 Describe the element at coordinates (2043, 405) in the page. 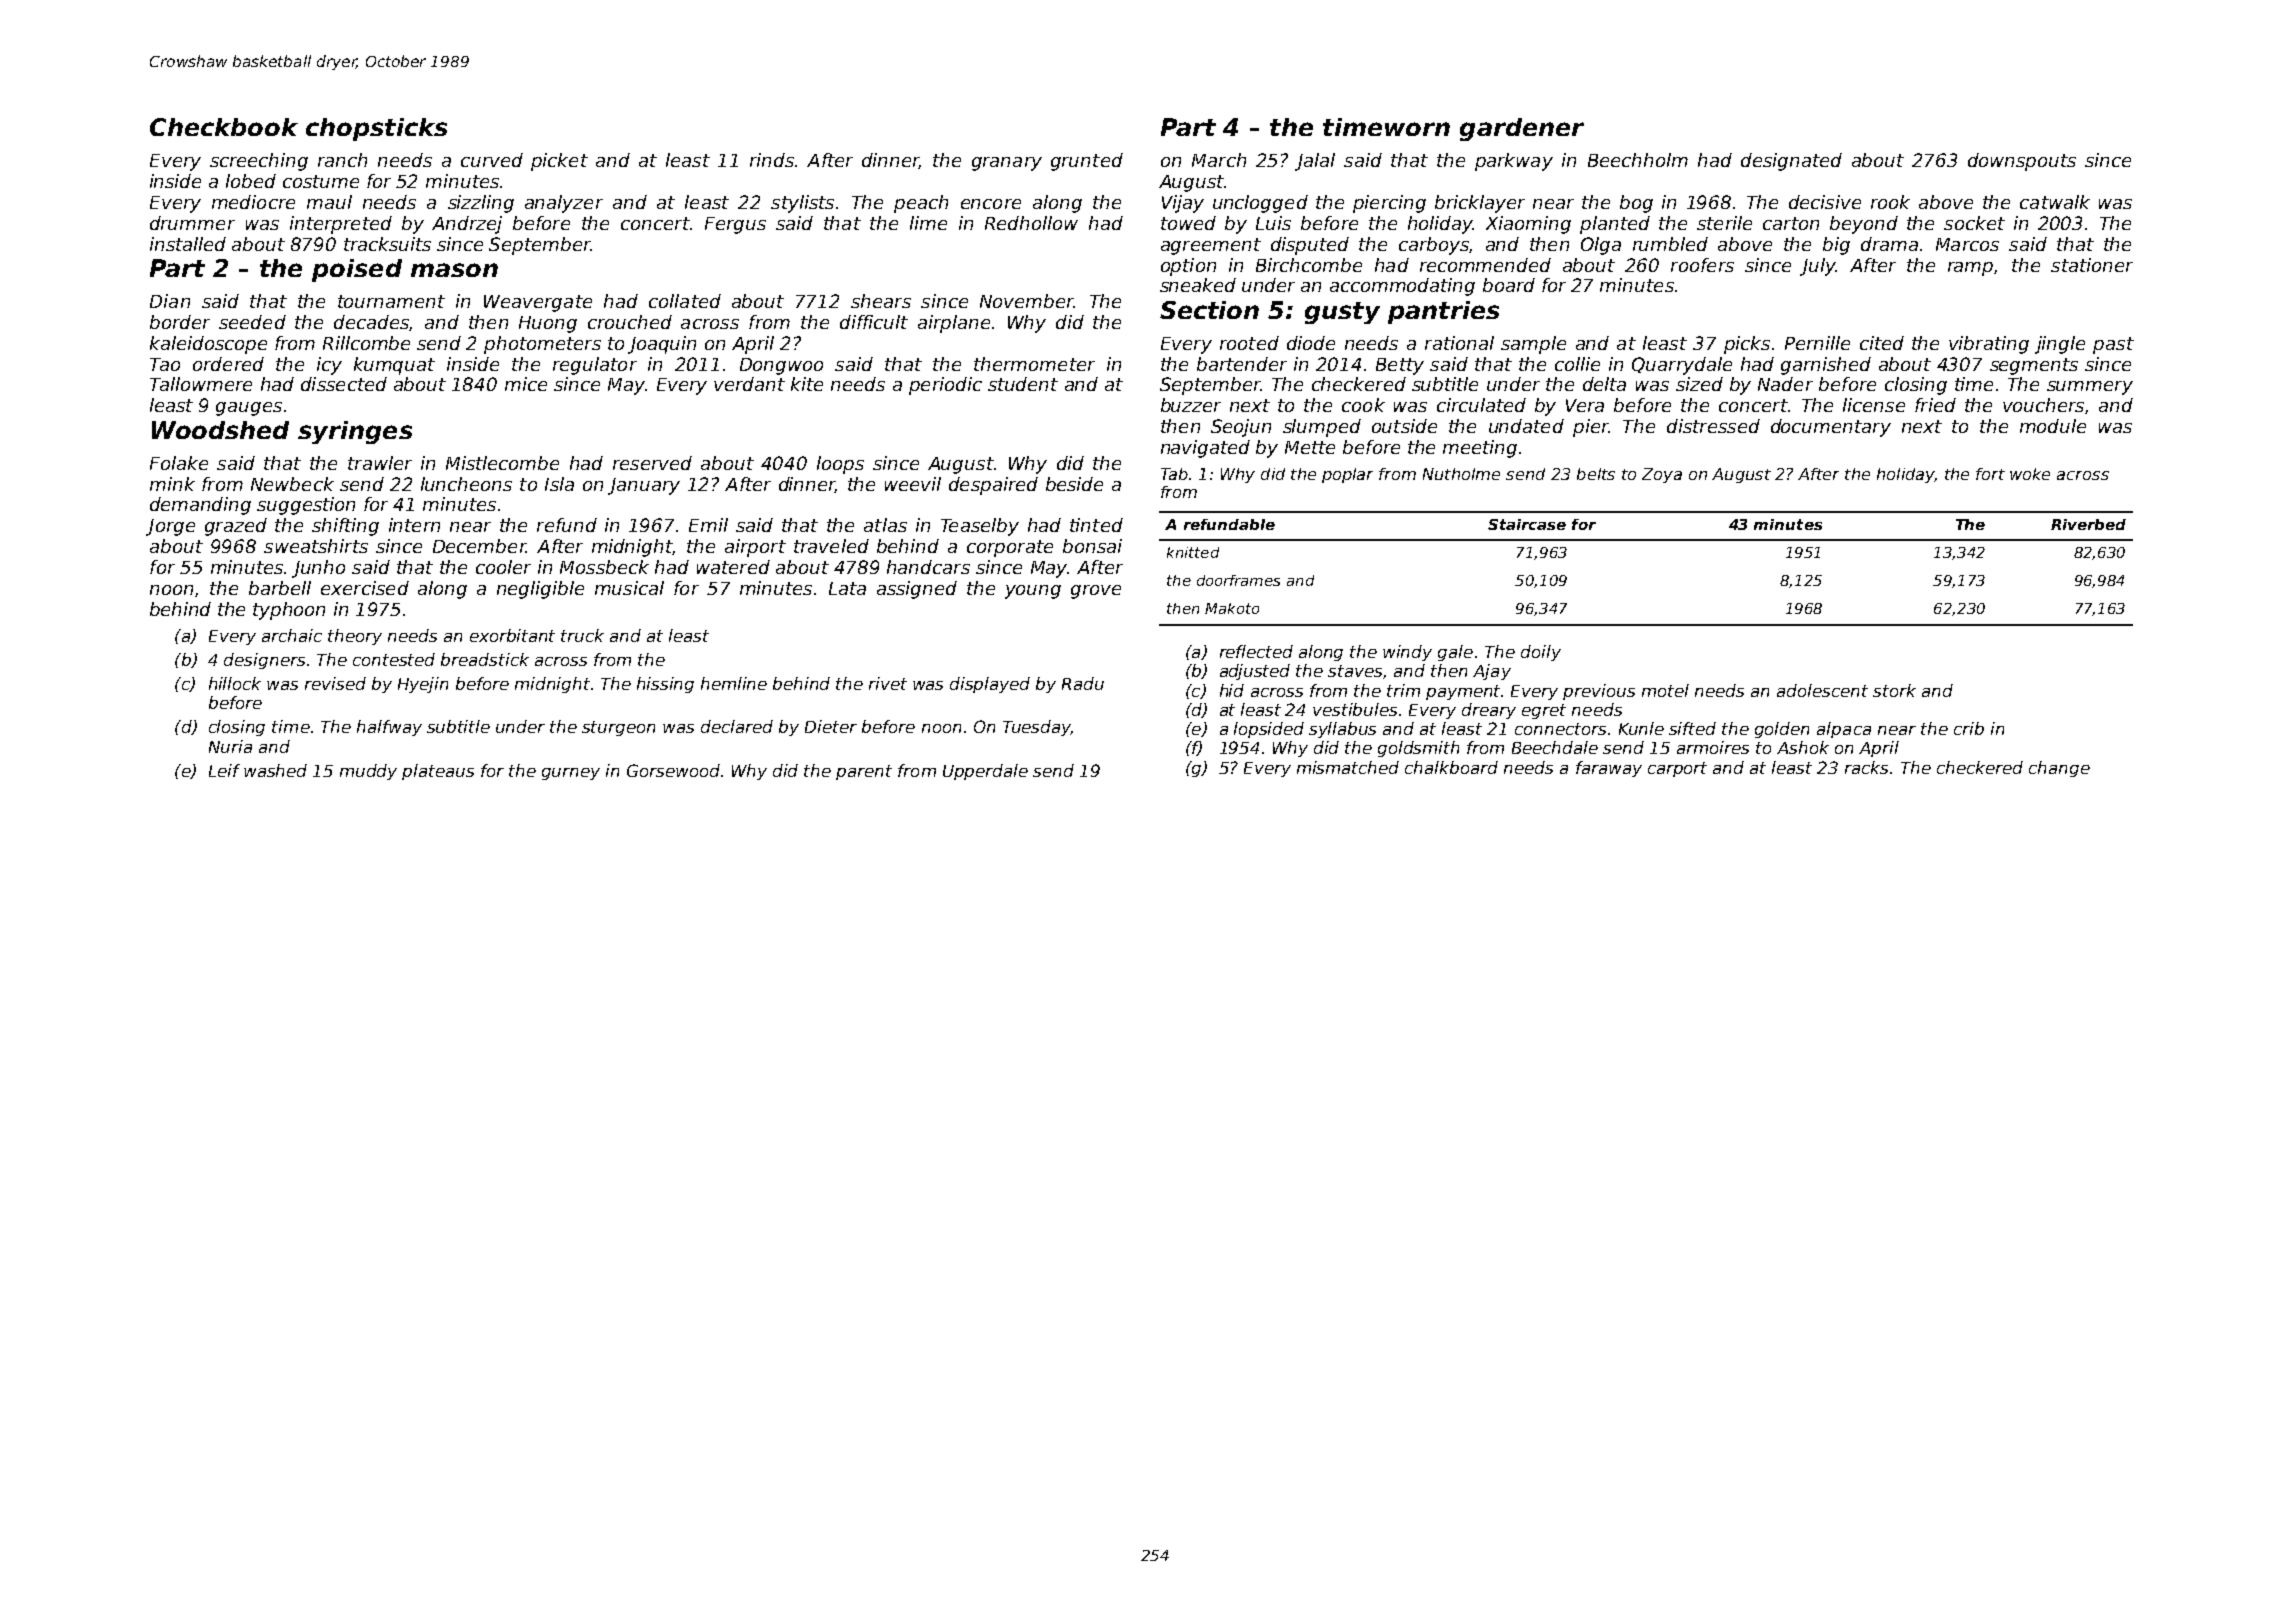

I see `vouchers` at that location.
